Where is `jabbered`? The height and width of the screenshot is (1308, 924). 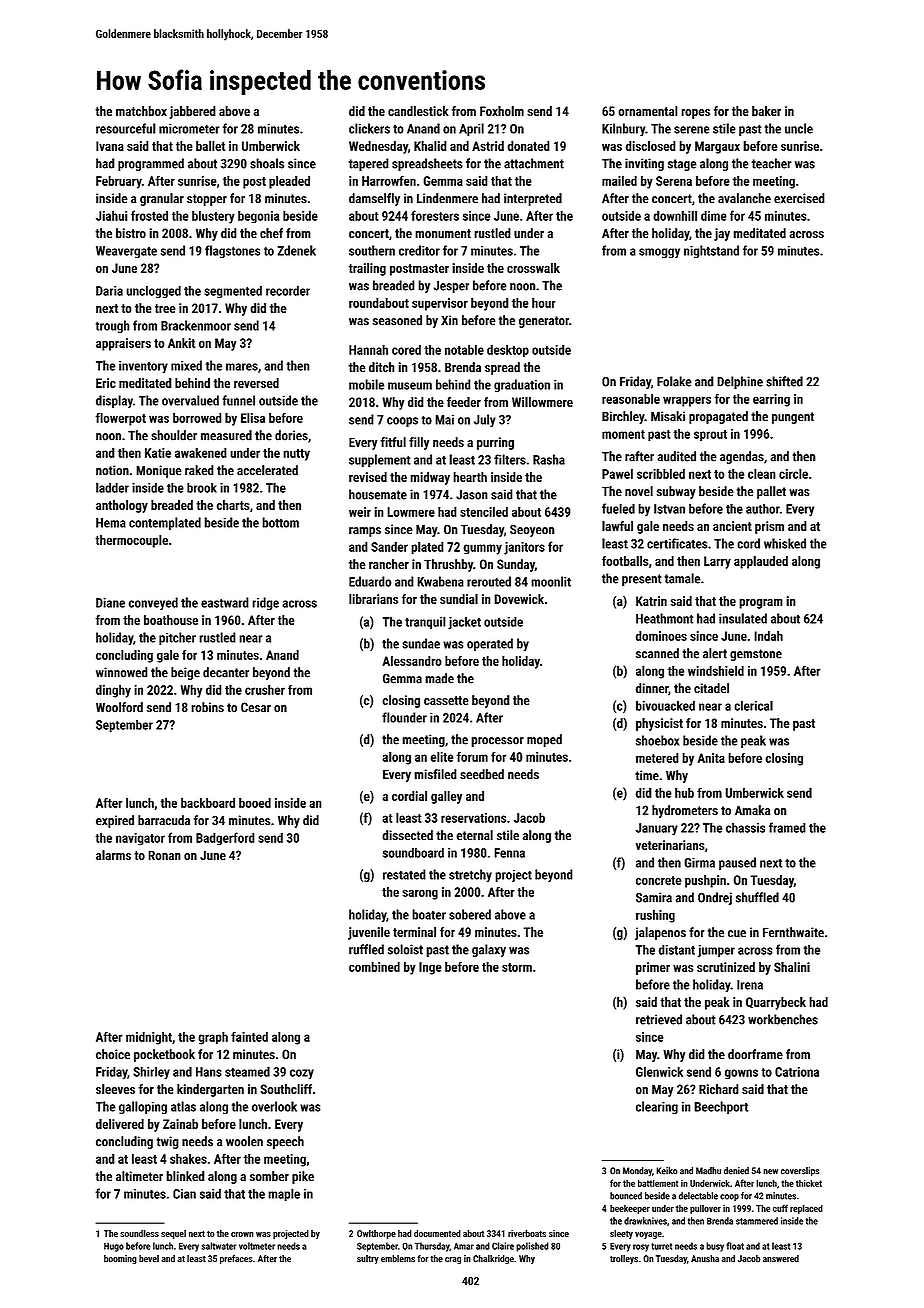 jabbered is located at coordinates (193, 112).
